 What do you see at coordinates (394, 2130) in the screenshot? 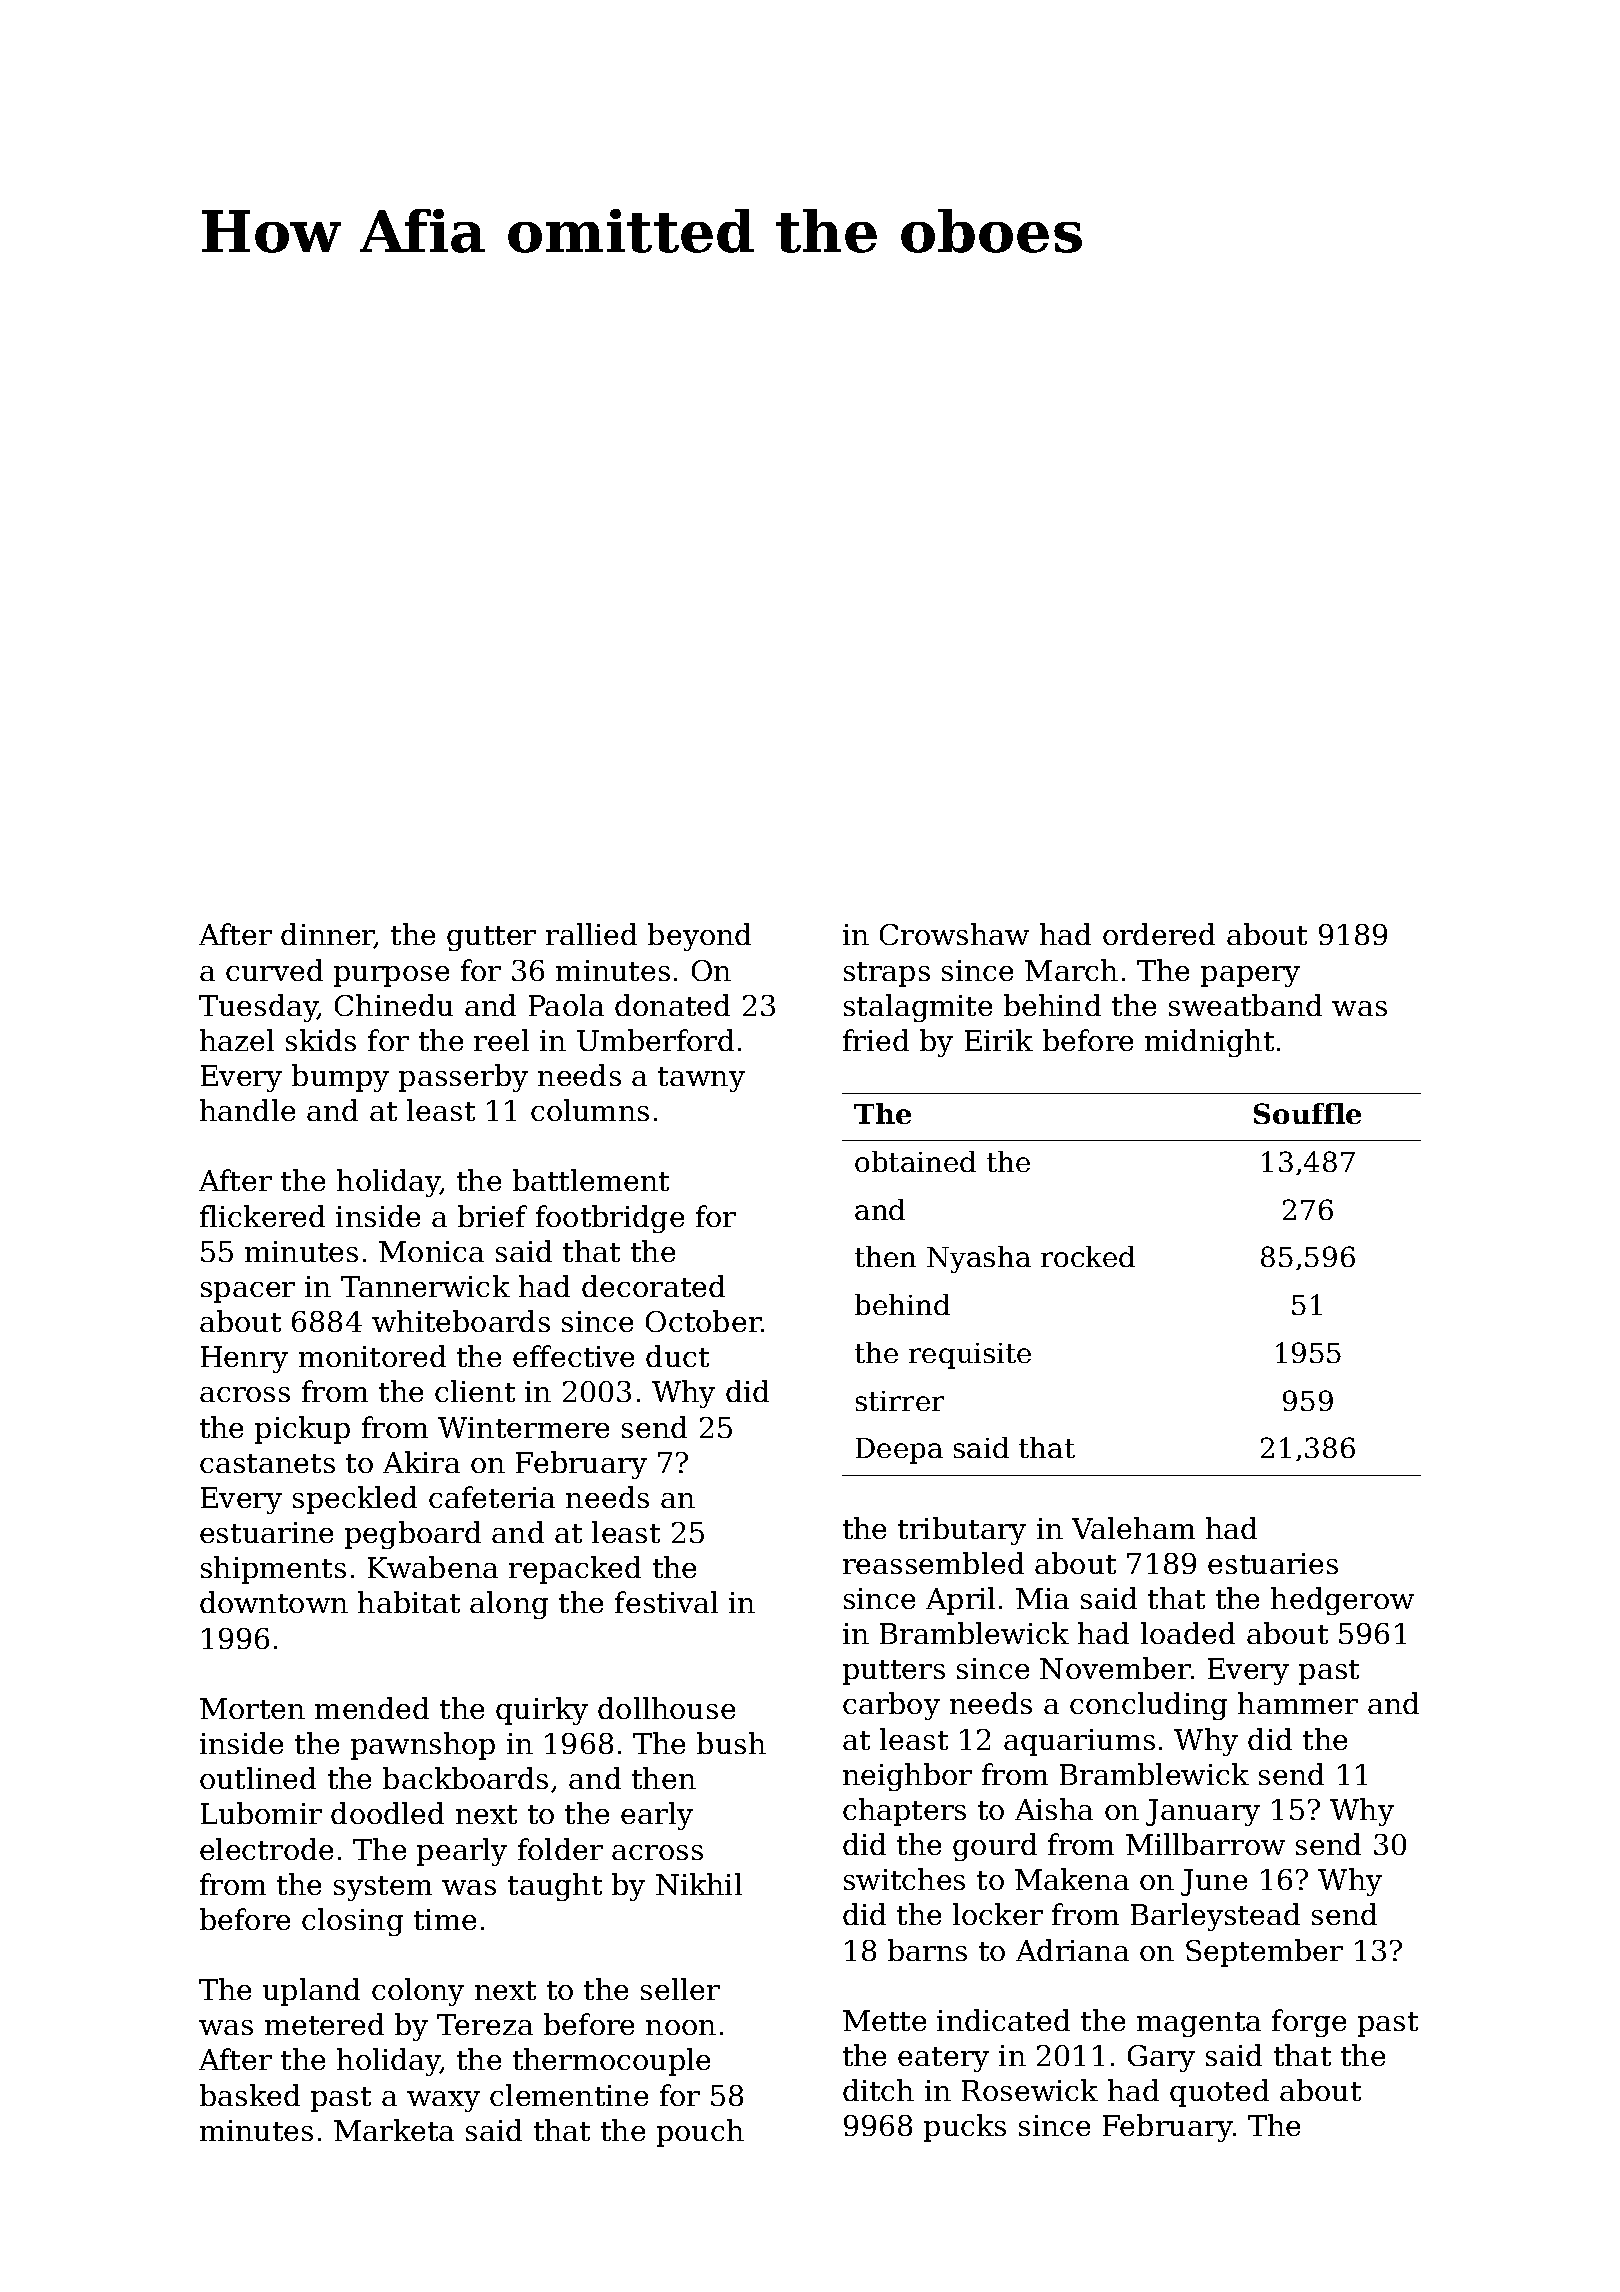
I see `Marketa` at bounding box center [394, 2130].
